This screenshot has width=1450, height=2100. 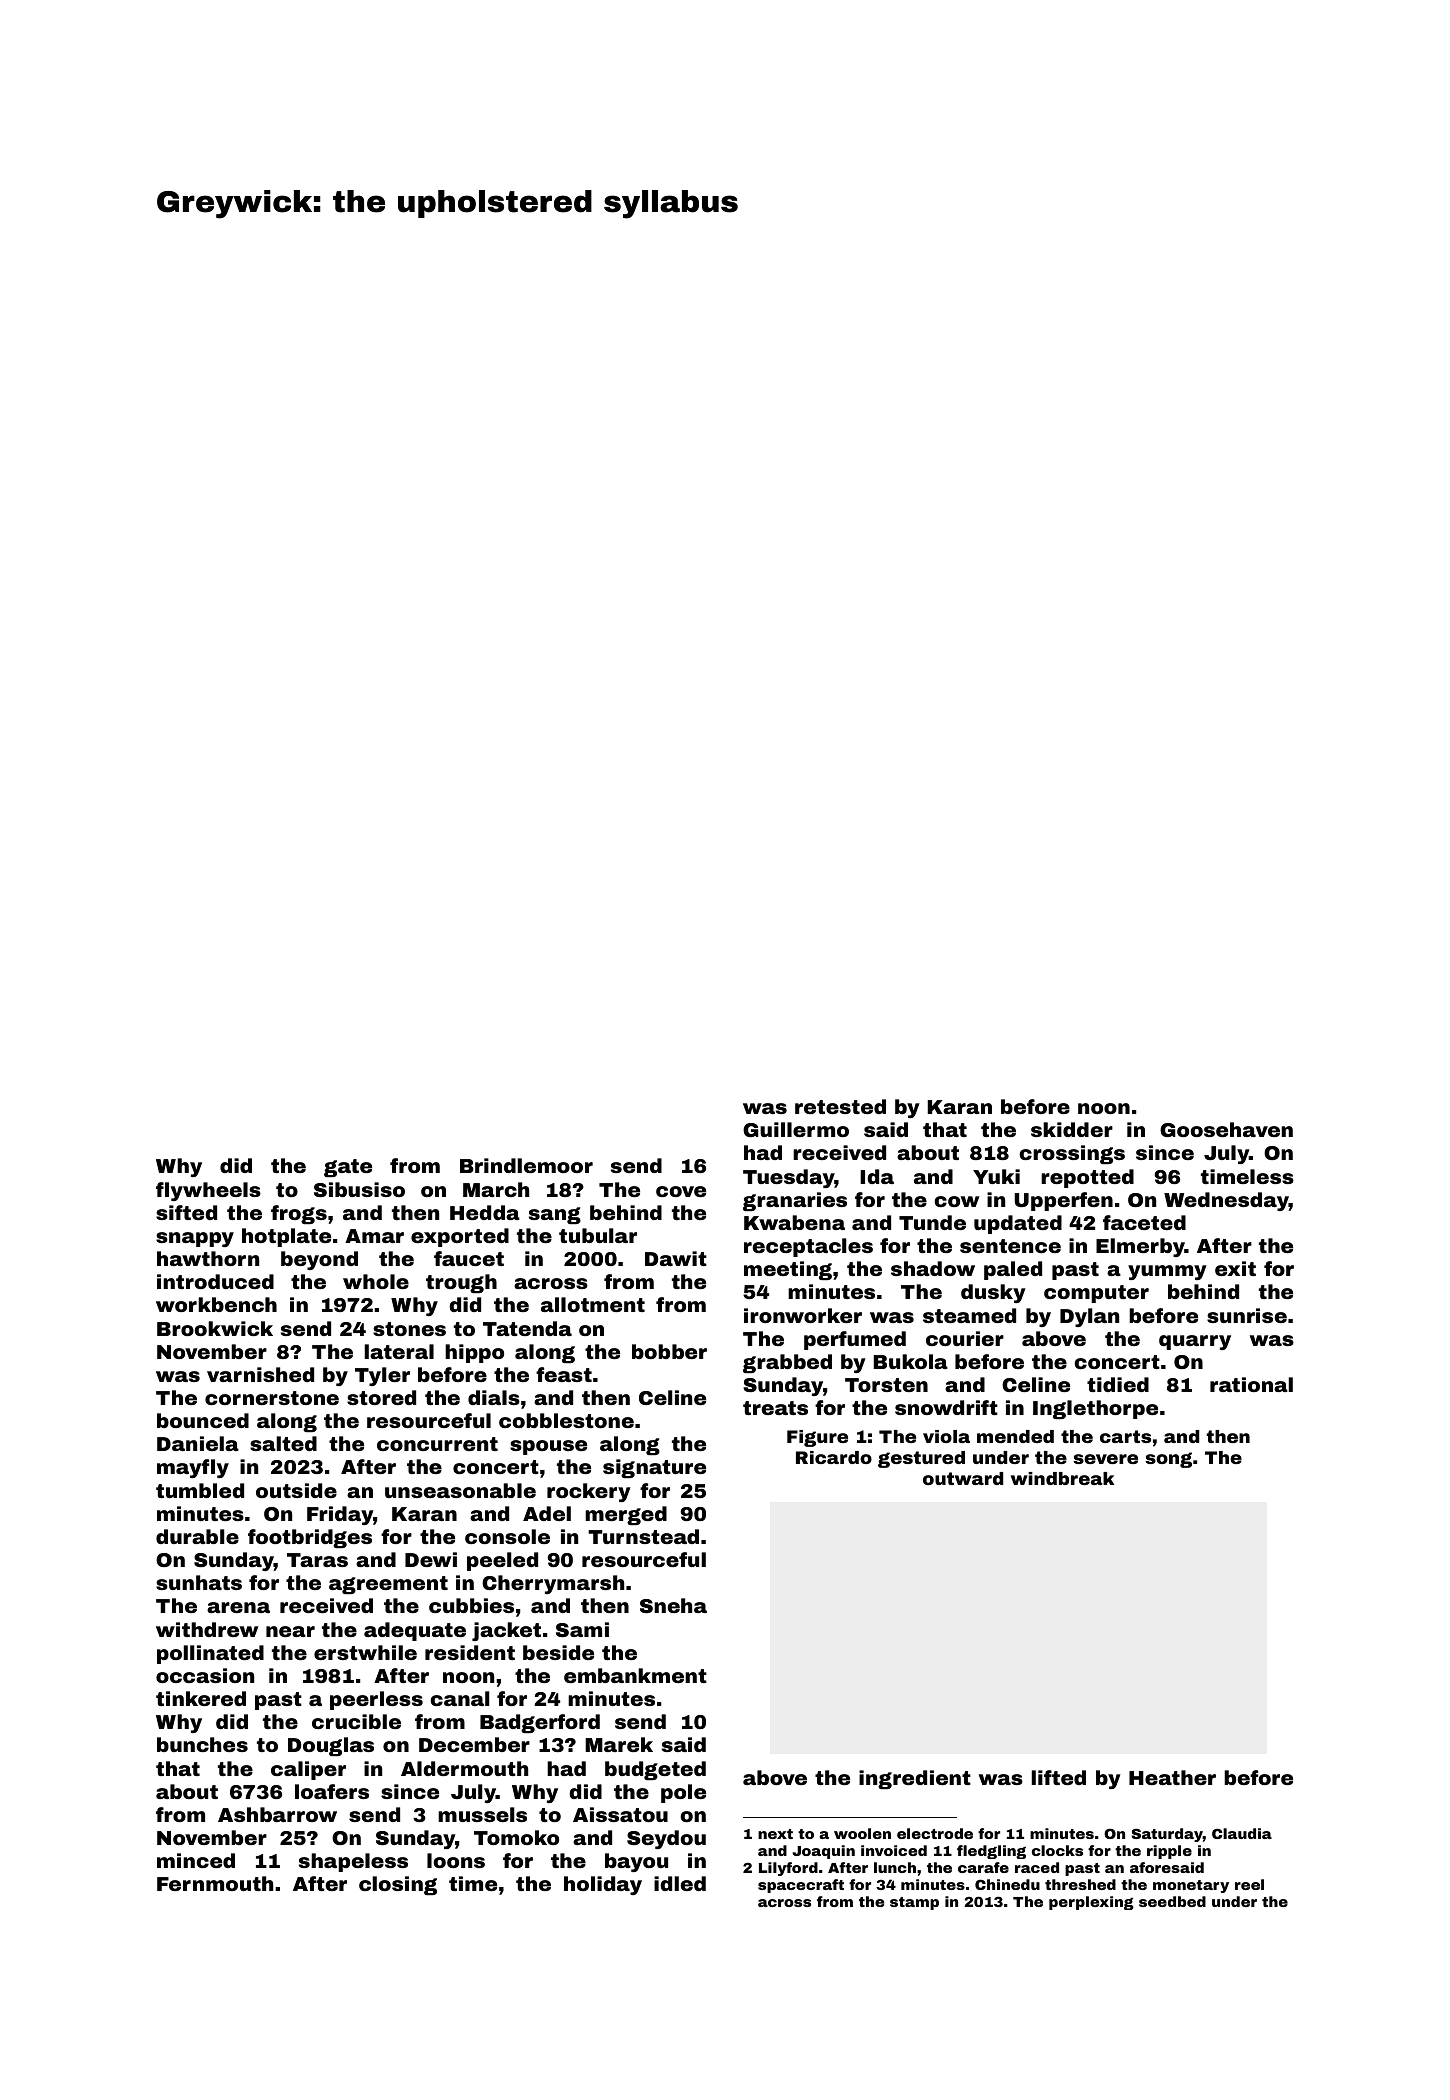 What do you see at coordinates (376, 1700) in the screenshot?
I see `peerless` at bounding box center [376, 1700].
